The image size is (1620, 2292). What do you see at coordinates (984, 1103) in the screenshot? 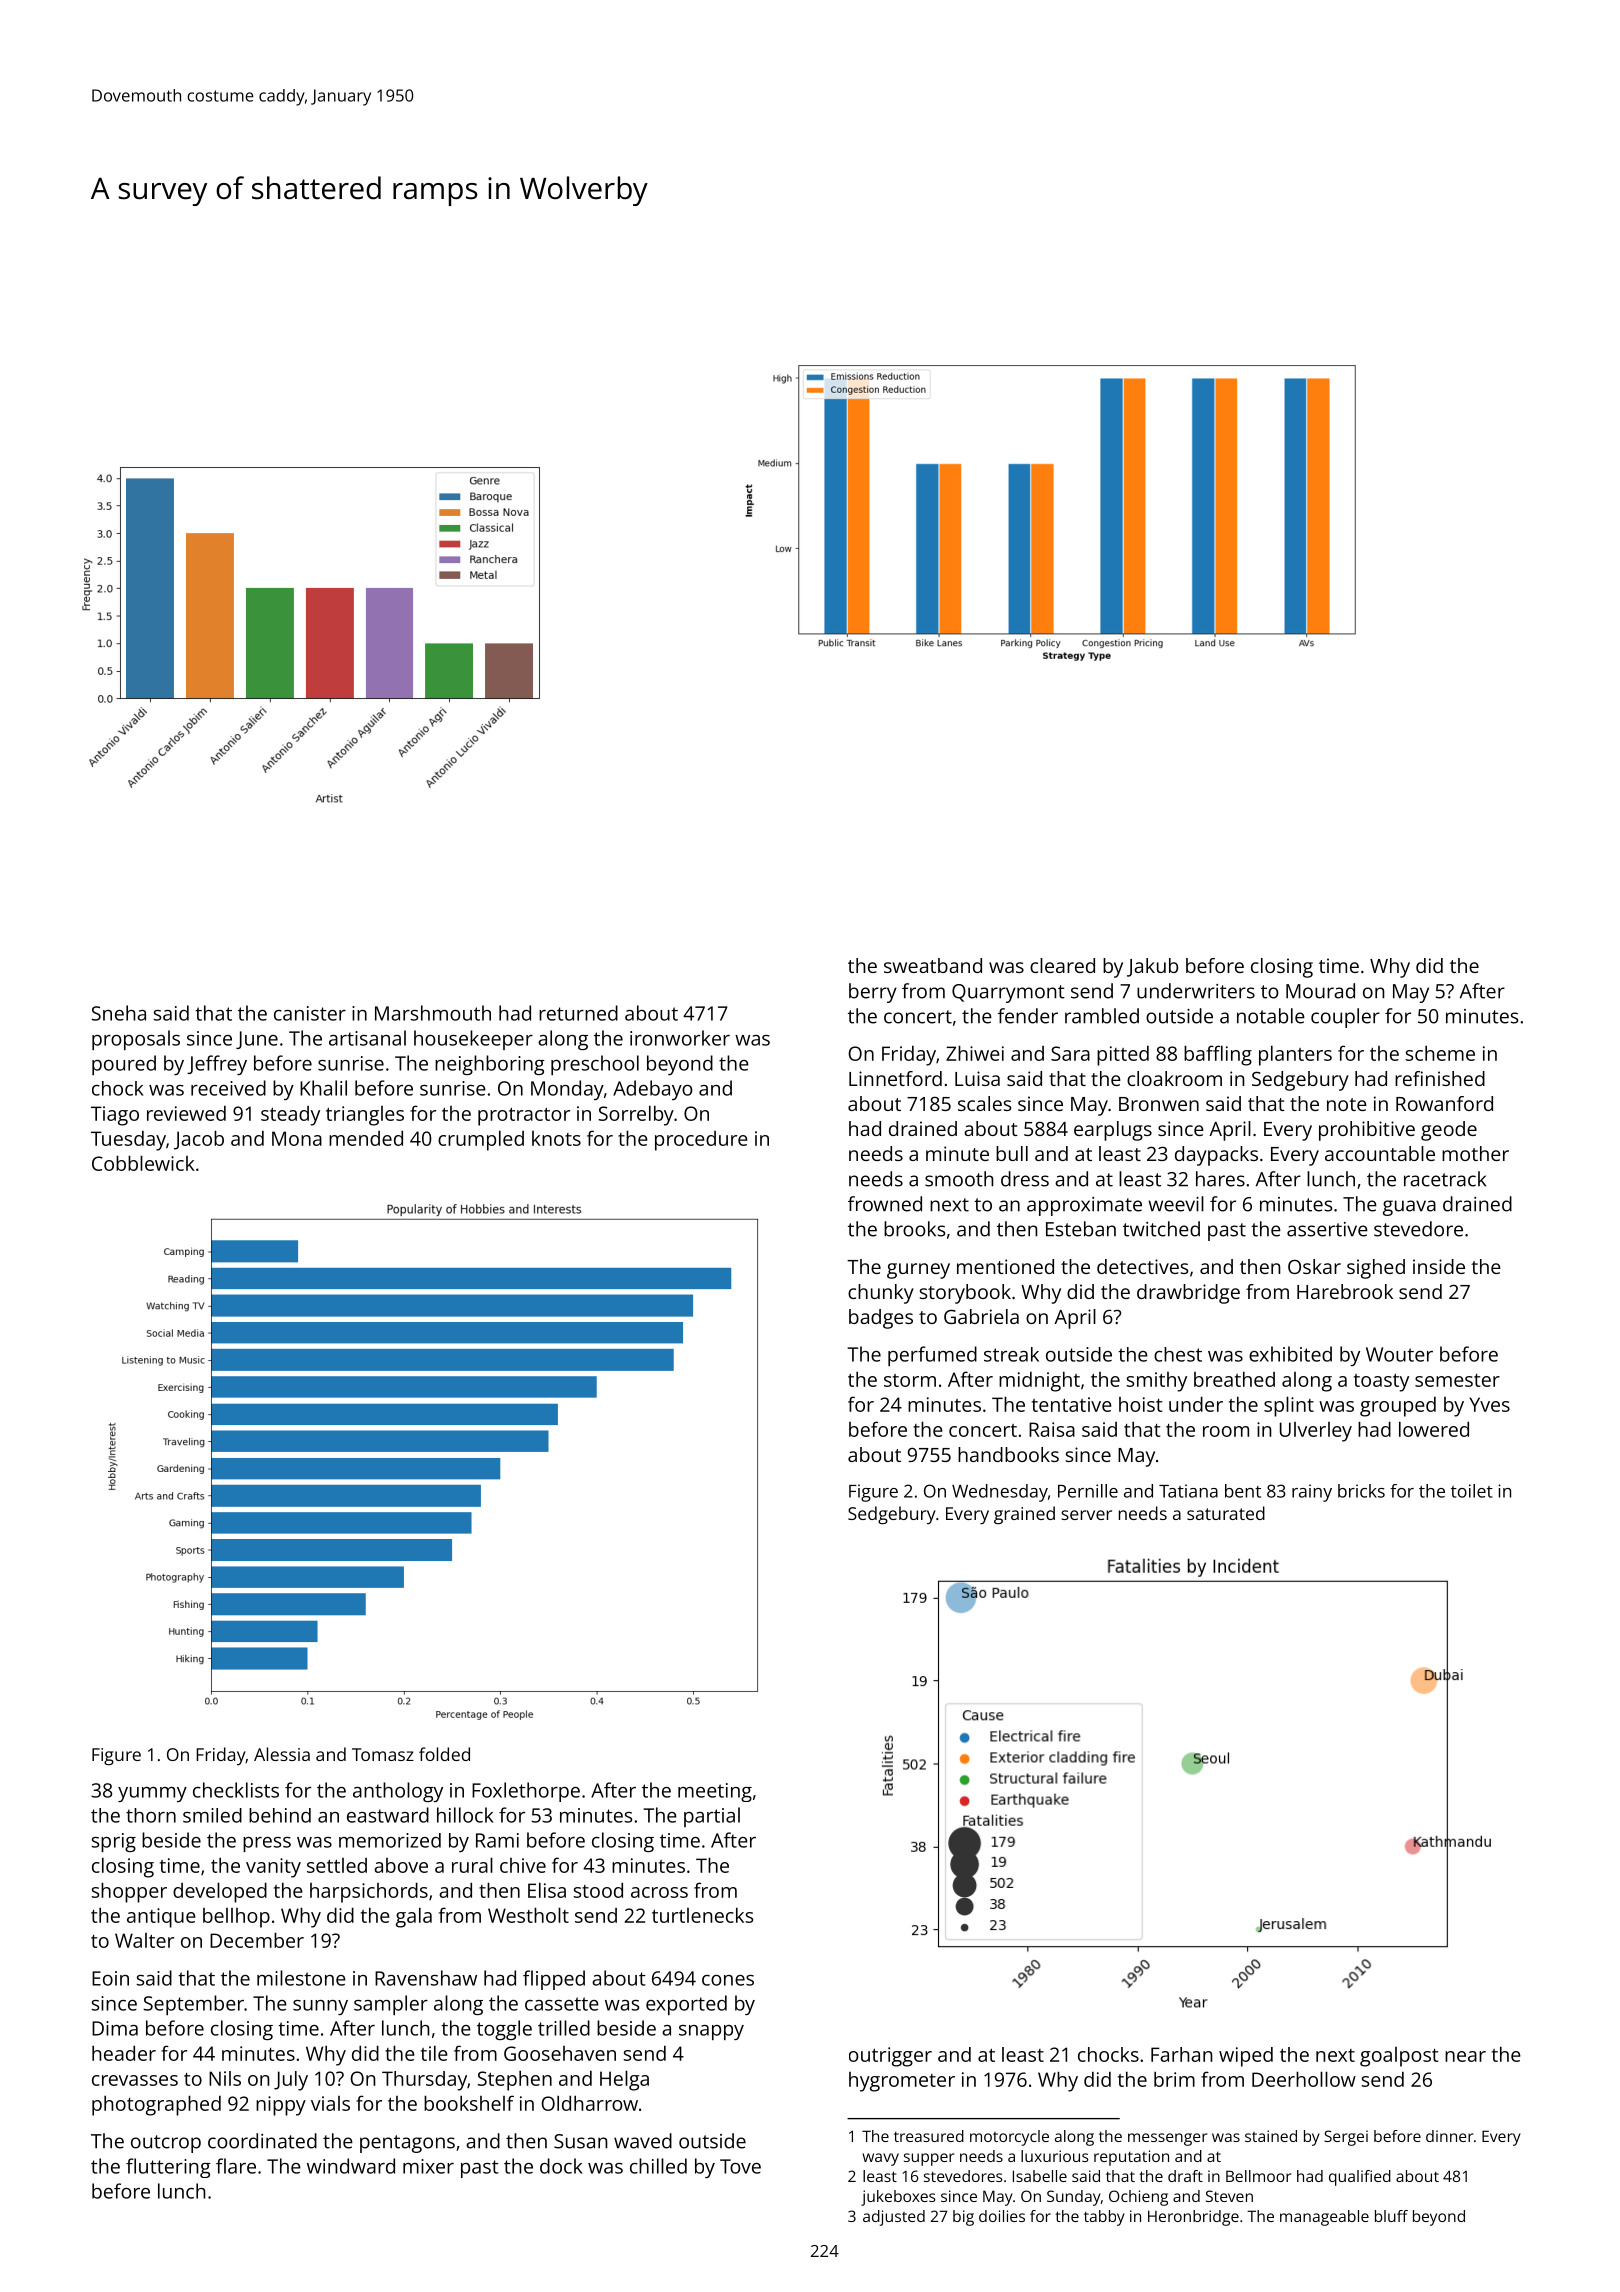
I see `scales` at bounding box center [984, 1103].
